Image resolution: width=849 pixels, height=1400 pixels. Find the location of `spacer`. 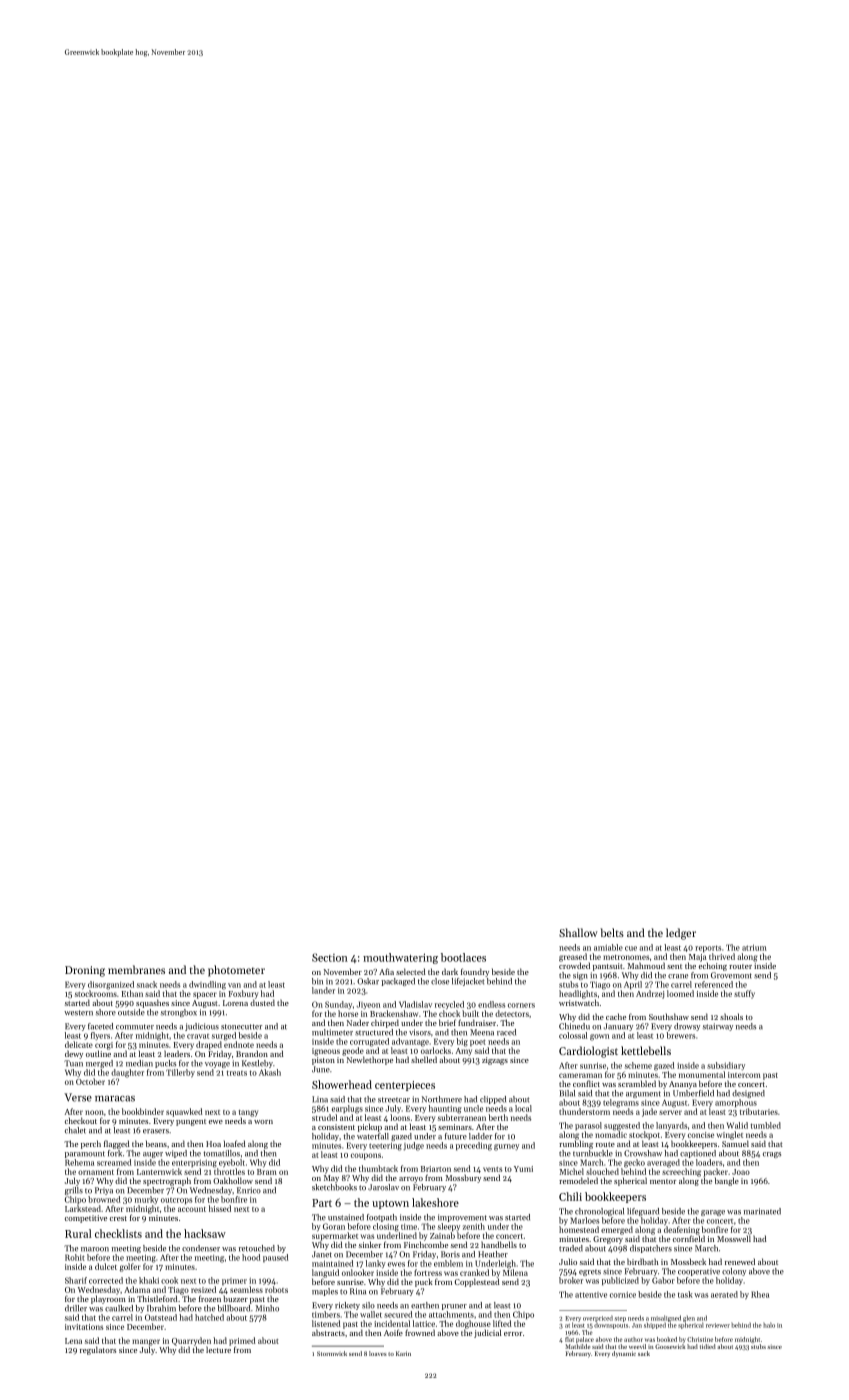

spacer is located at coordinates (205, 995).
